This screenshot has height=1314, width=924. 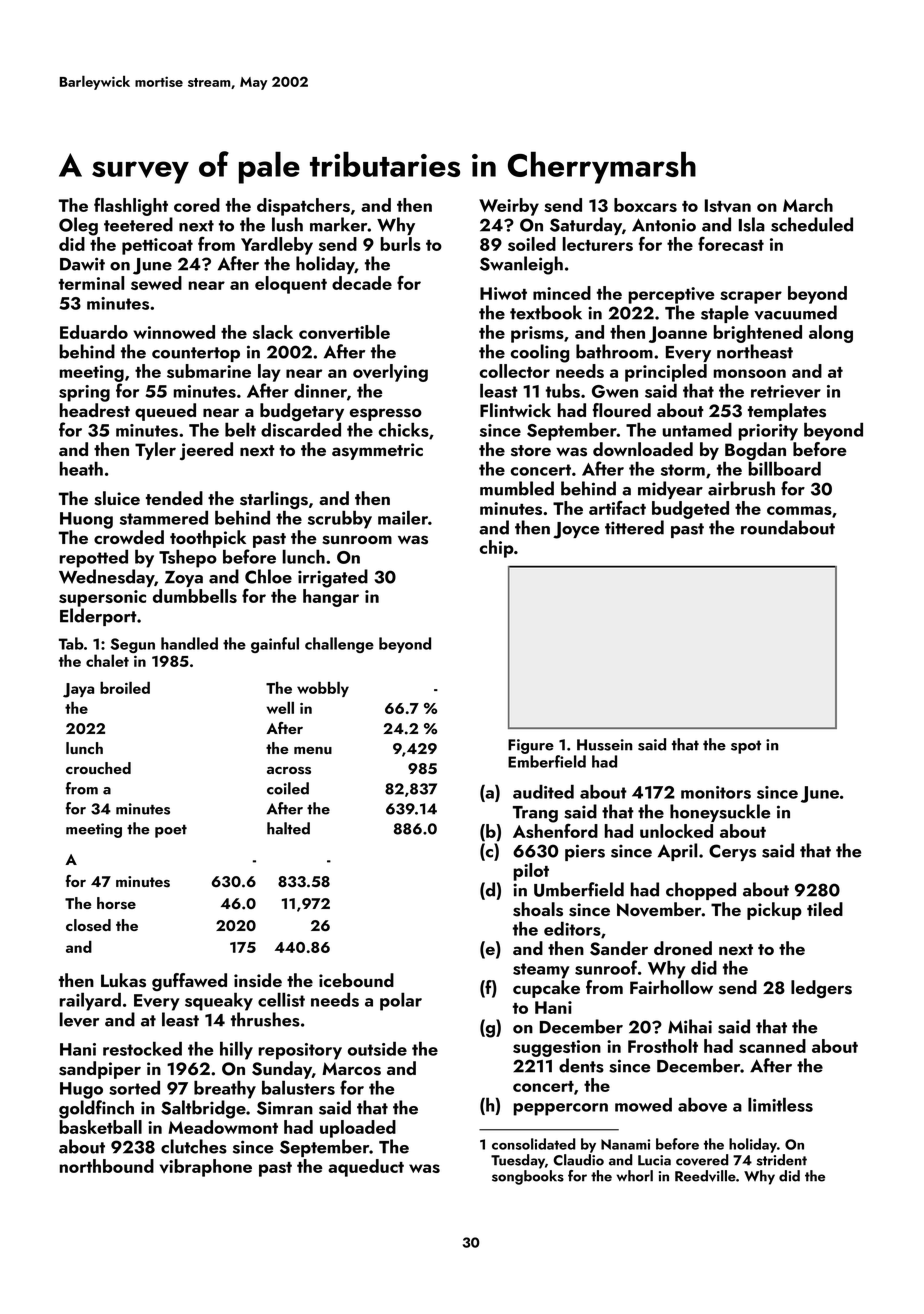 What do you see at coordinates (133, 645) in the screenshot?
I see `Segun` at bounding box center [133, 645].
